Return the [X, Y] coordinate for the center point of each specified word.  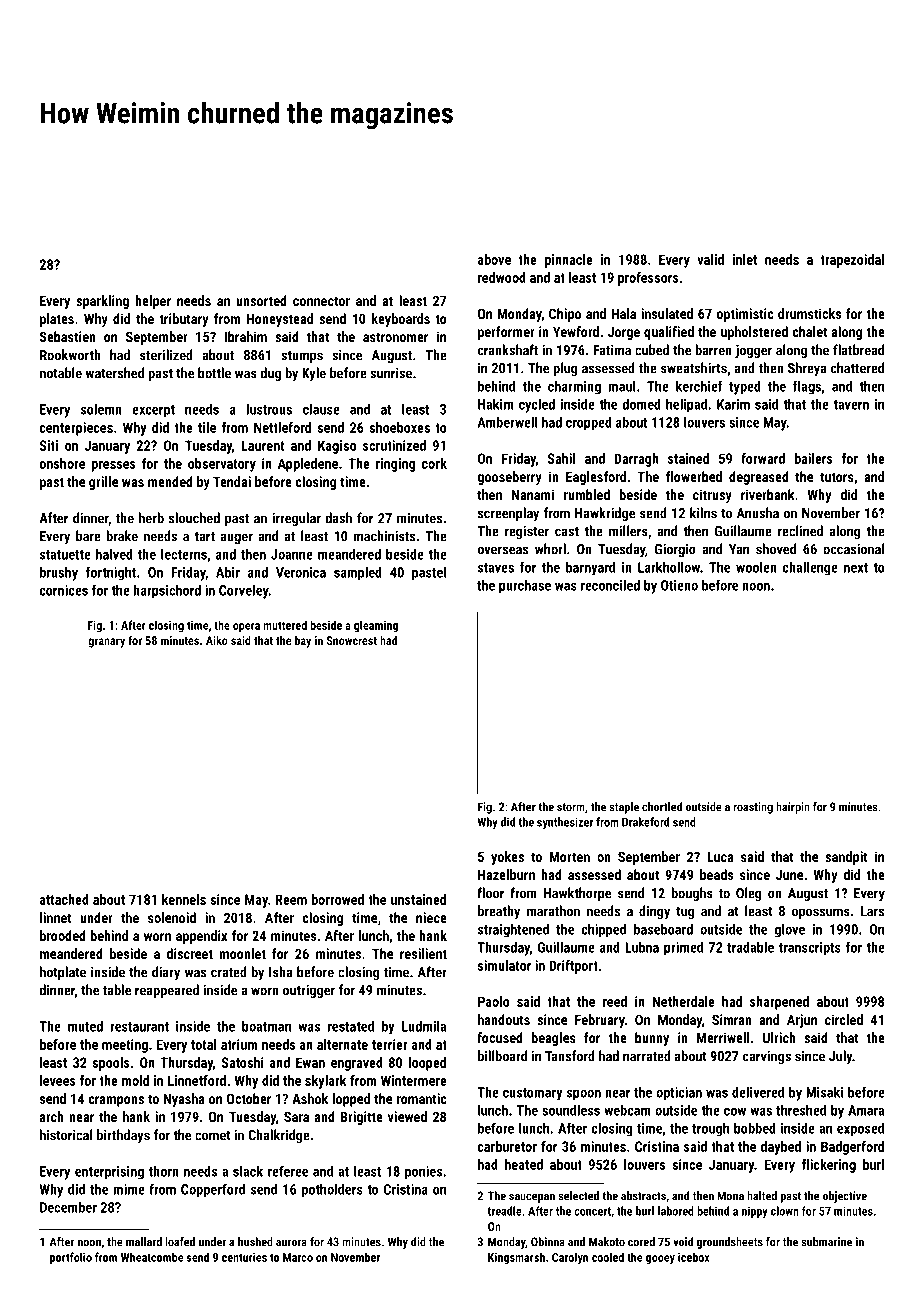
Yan [739, 549]
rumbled [587, 494]
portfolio [71, 1258]
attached [64, 899]
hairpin [793, 808]
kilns [703, 513]
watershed [114, 373]
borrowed [337, 899]
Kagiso [337, 447]
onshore [62, 463]
